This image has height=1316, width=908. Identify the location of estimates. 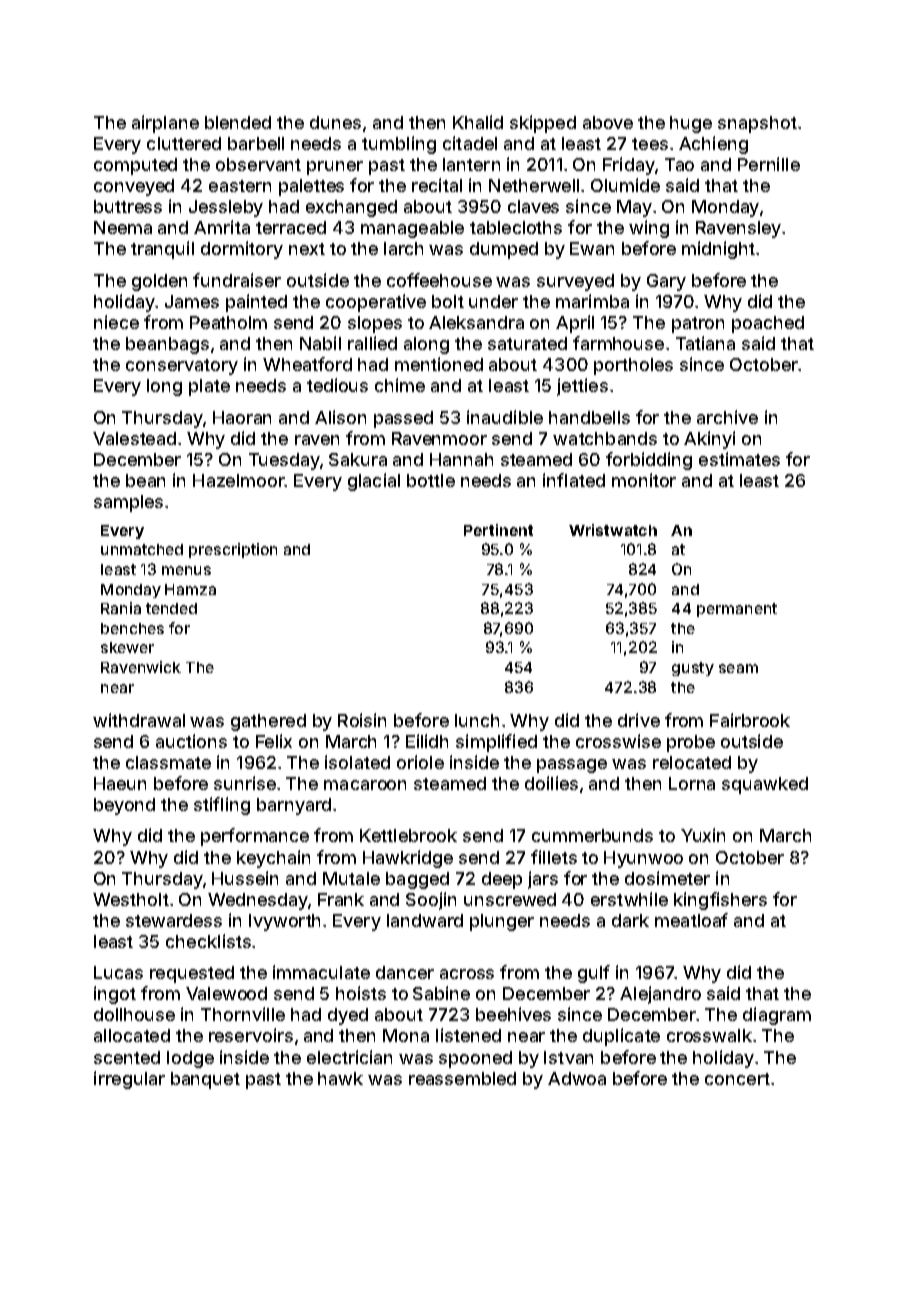
(739, 459).
